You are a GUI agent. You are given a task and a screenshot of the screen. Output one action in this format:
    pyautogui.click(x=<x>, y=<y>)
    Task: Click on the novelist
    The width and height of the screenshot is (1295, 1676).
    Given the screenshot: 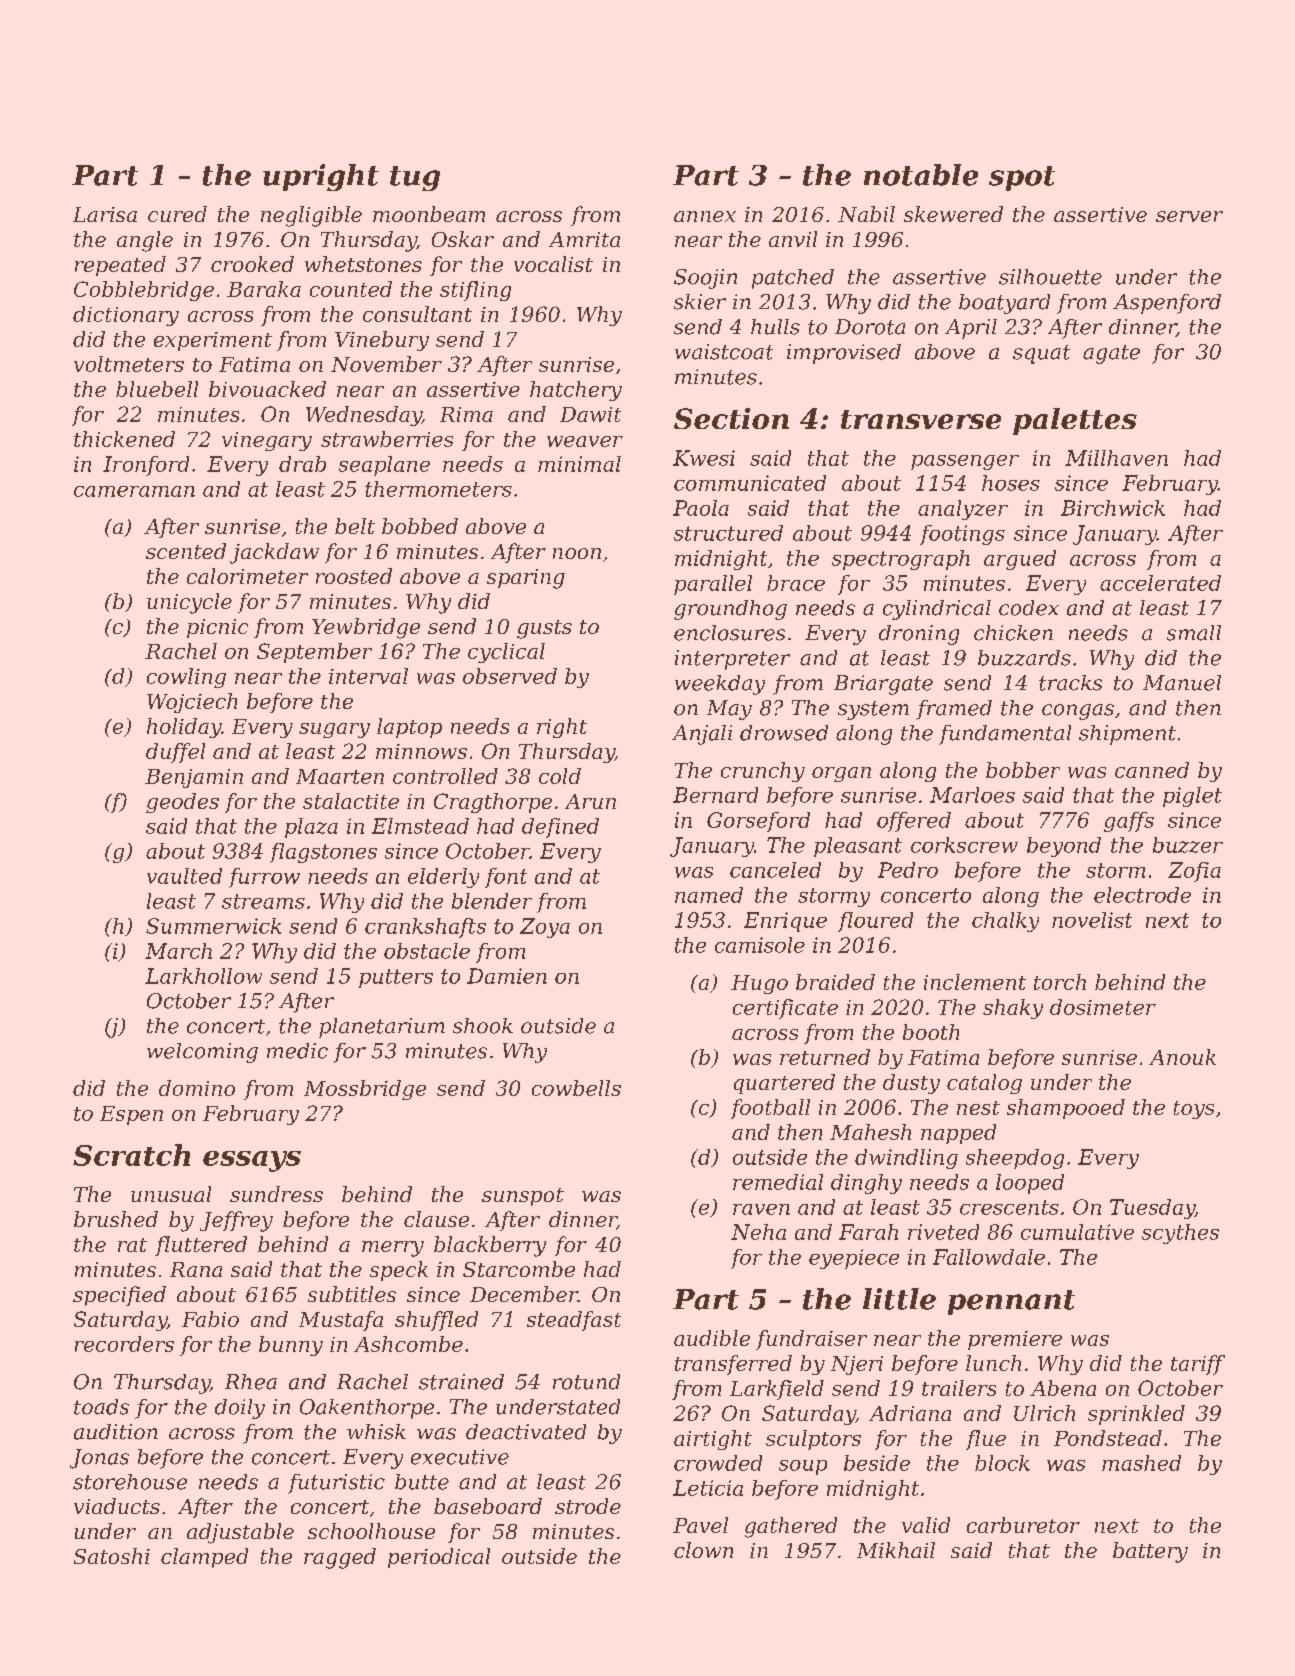 What is the action you would take?
    pyautogui.click(x=1092, y=920)
